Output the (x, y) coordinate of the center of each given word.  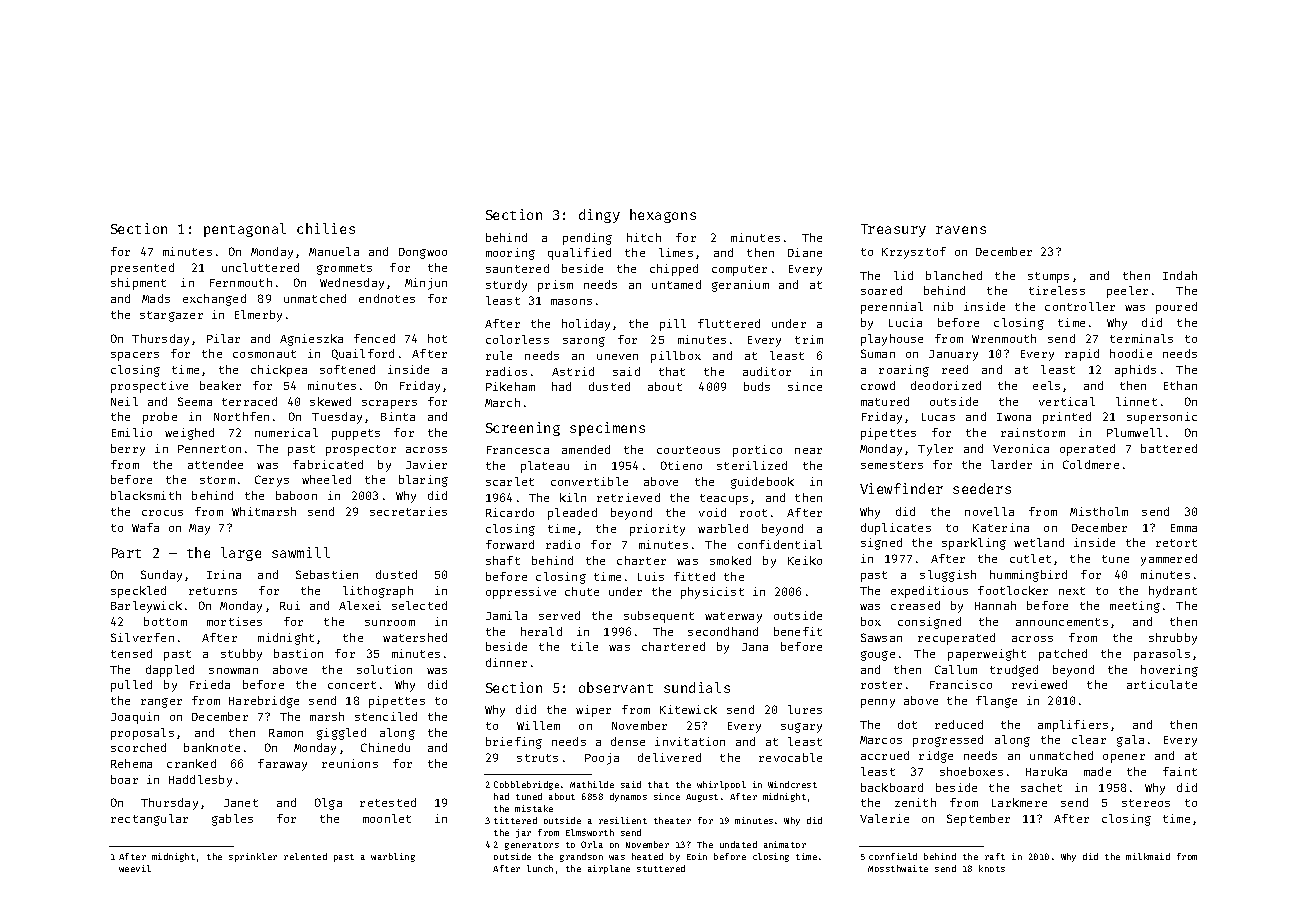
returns (213, 591)
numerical (286, 432)
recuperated (956, 639)
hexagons (663, 216)
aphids (1135, 371)
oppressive (521, 593)
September (978, 820)
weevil (135, 868)
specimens (607, 429)
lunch (540, 868)
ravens (961, 230)
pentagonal (245, 230)
